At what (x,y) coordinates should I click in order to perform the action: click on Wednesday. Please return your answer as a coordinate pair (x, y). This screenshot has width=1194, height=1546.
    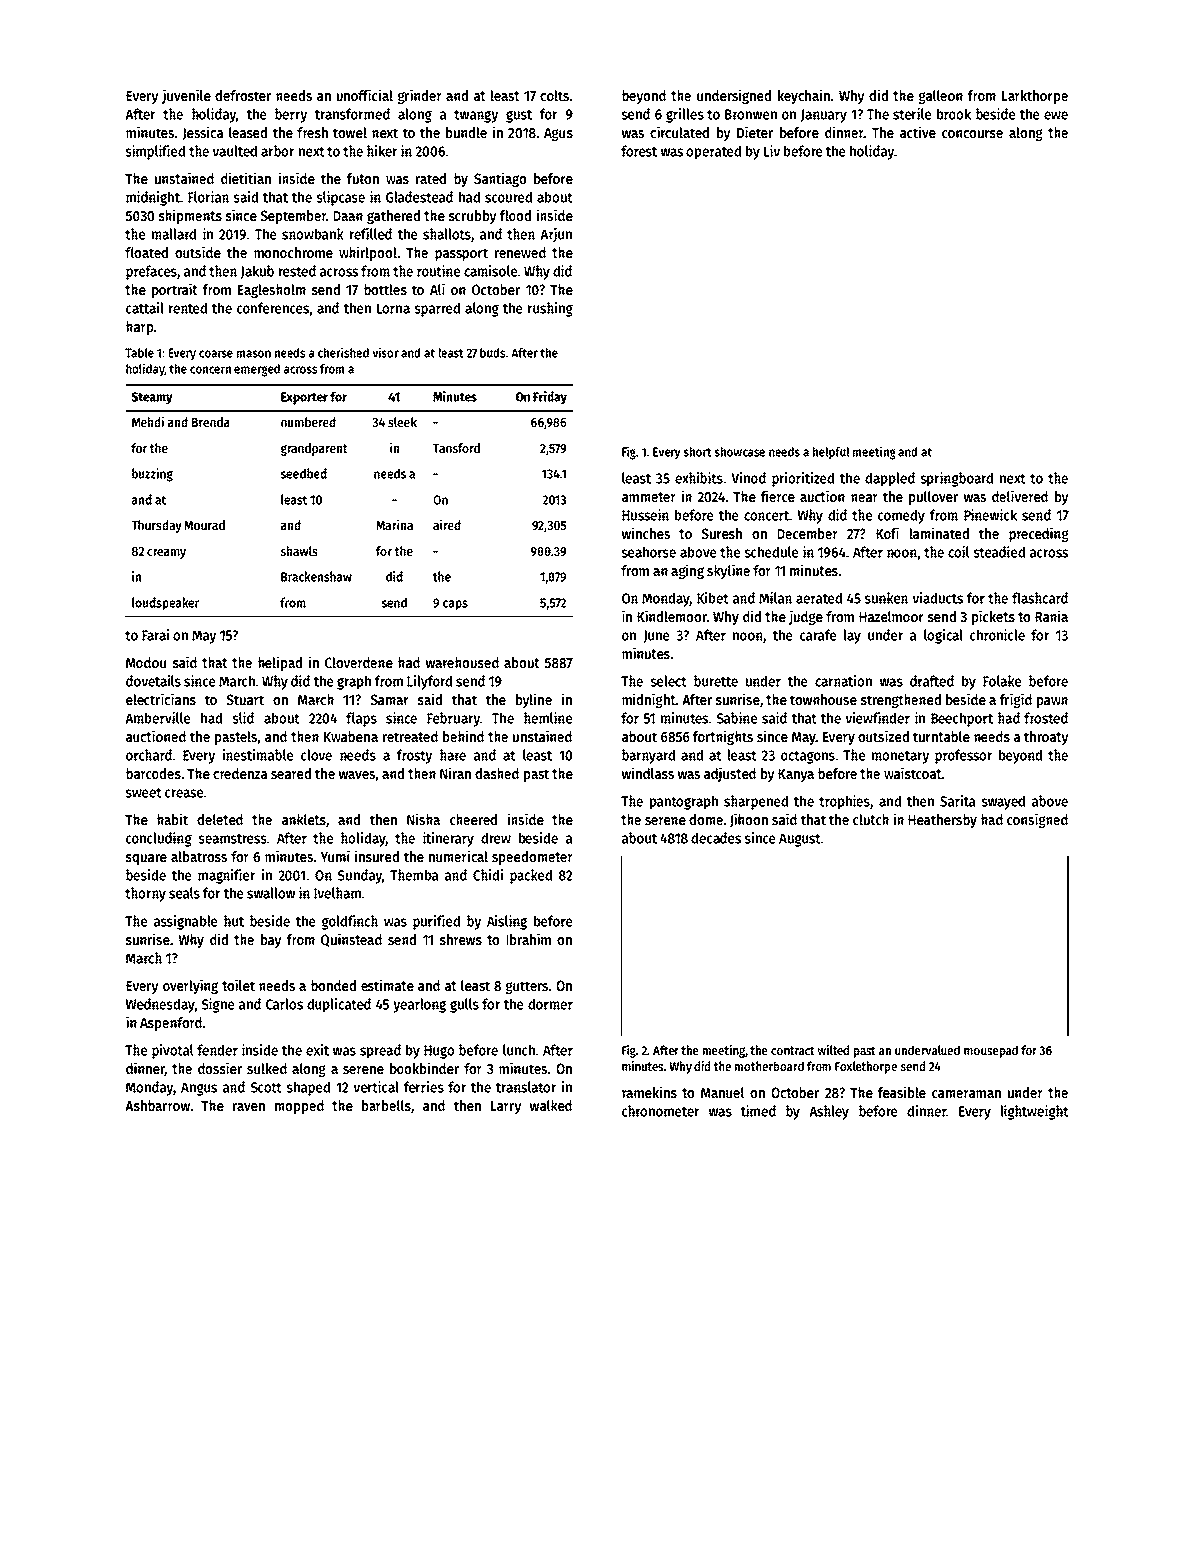
    Looking at the image, I should click on (160, 1005).
